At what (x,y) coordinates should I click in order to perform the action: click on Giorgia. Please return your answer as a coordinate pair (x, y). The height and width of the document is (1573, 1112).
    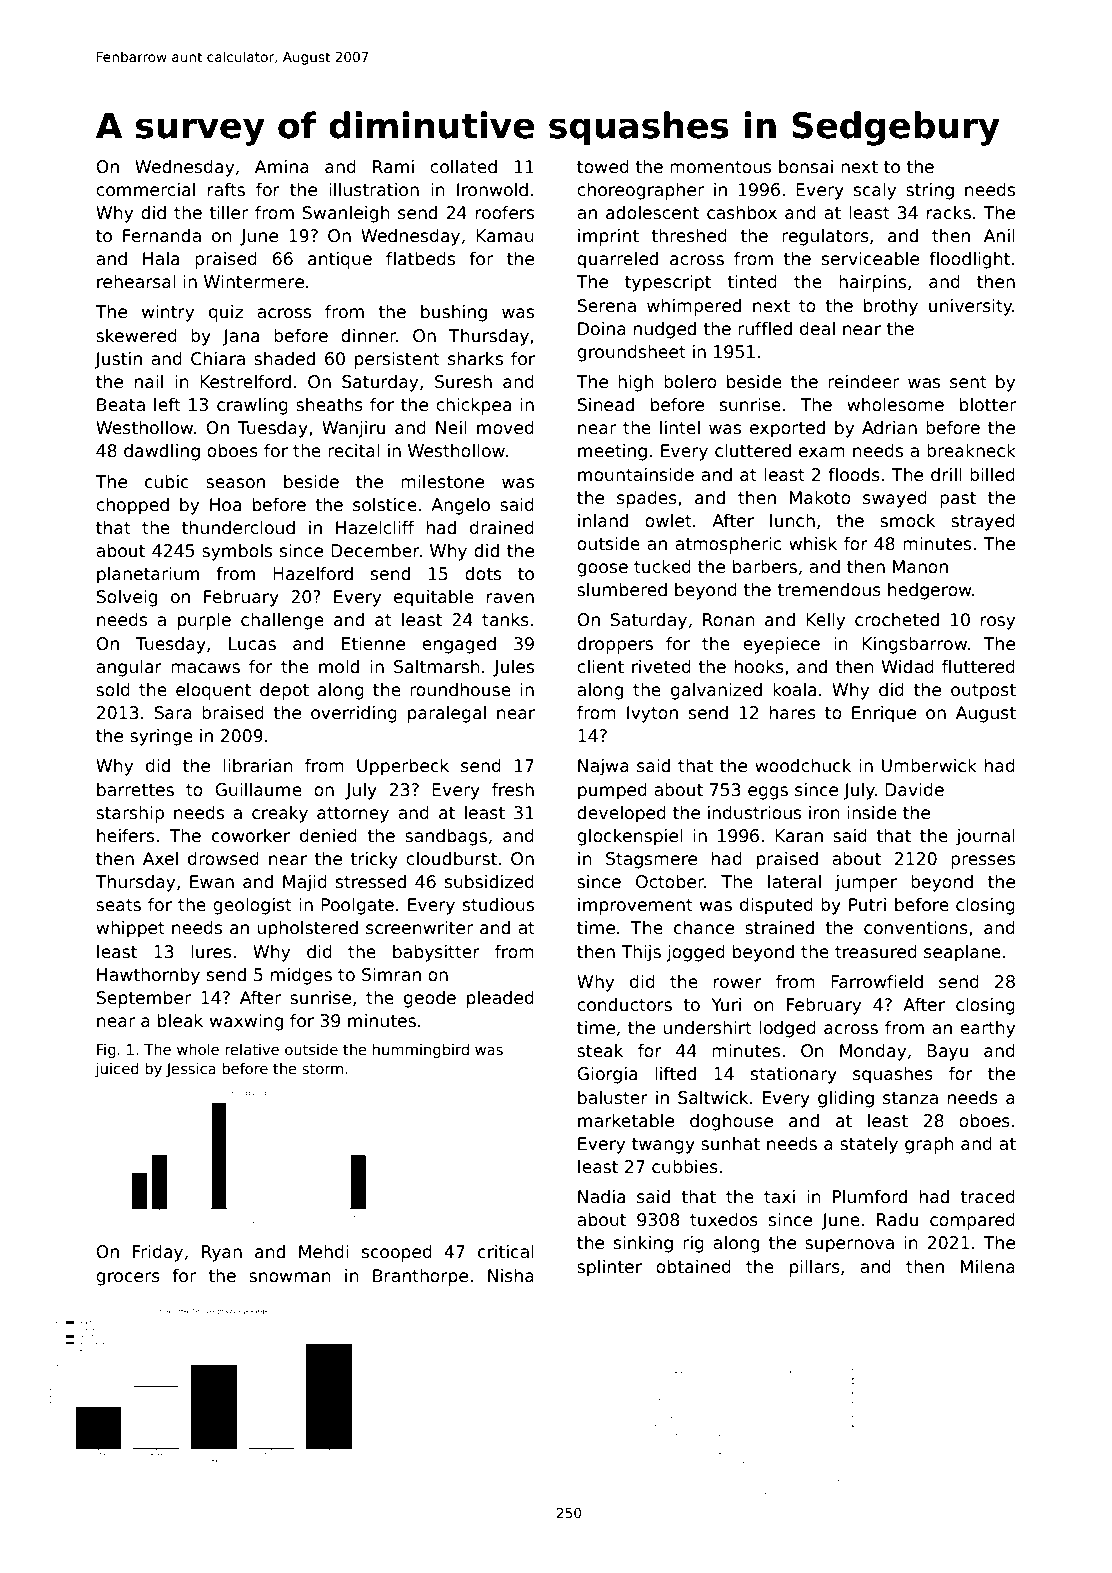
    Looking at the image, I should click on (607, 1075).
